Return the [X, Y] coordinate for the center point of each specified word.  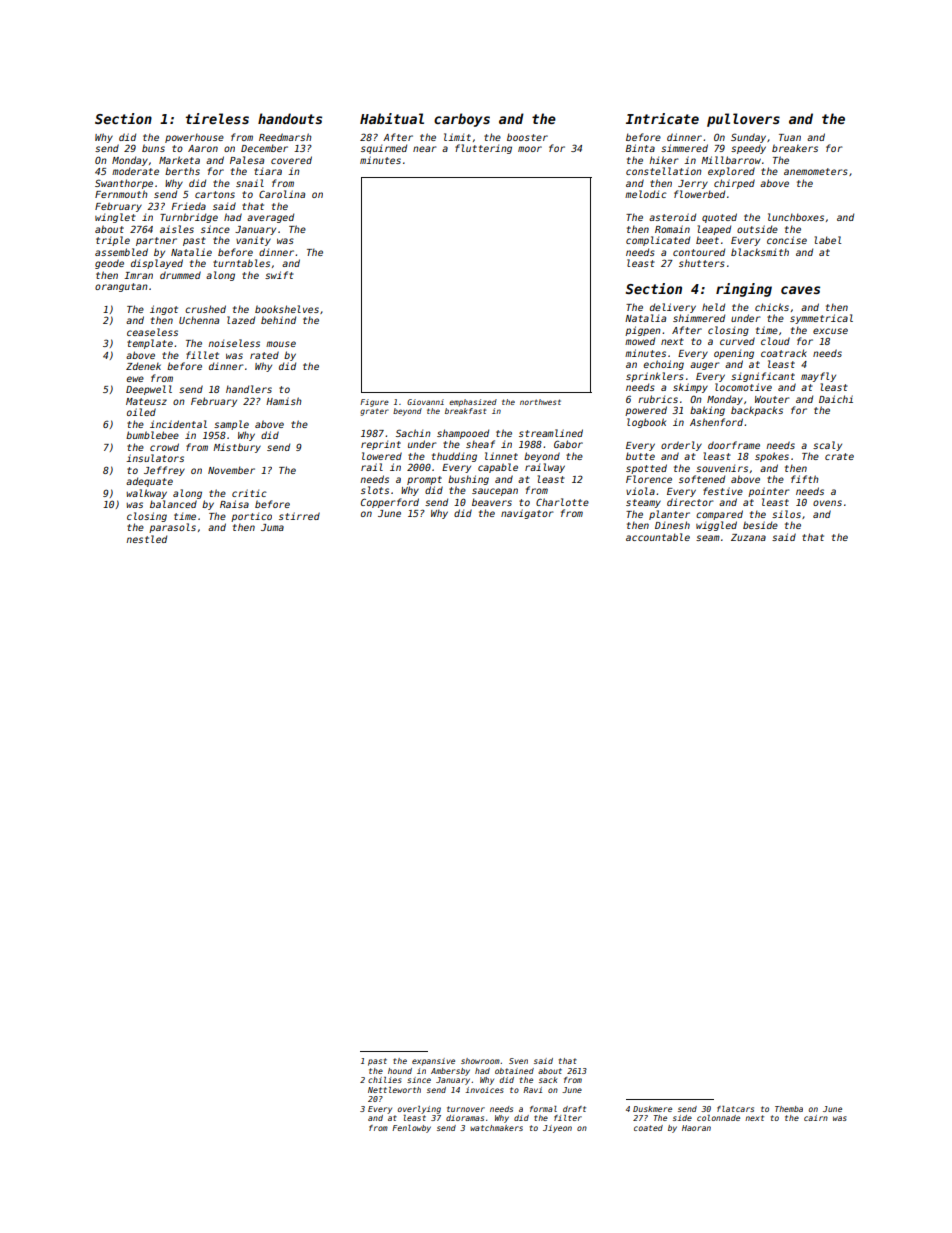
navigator [527, 514]
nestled [146, 539]
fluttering [483, 149]
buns [153, 148]
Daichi [836, 399]
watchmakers [496, 1128]
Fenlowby [411, 1129]
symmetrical [821, 319]
